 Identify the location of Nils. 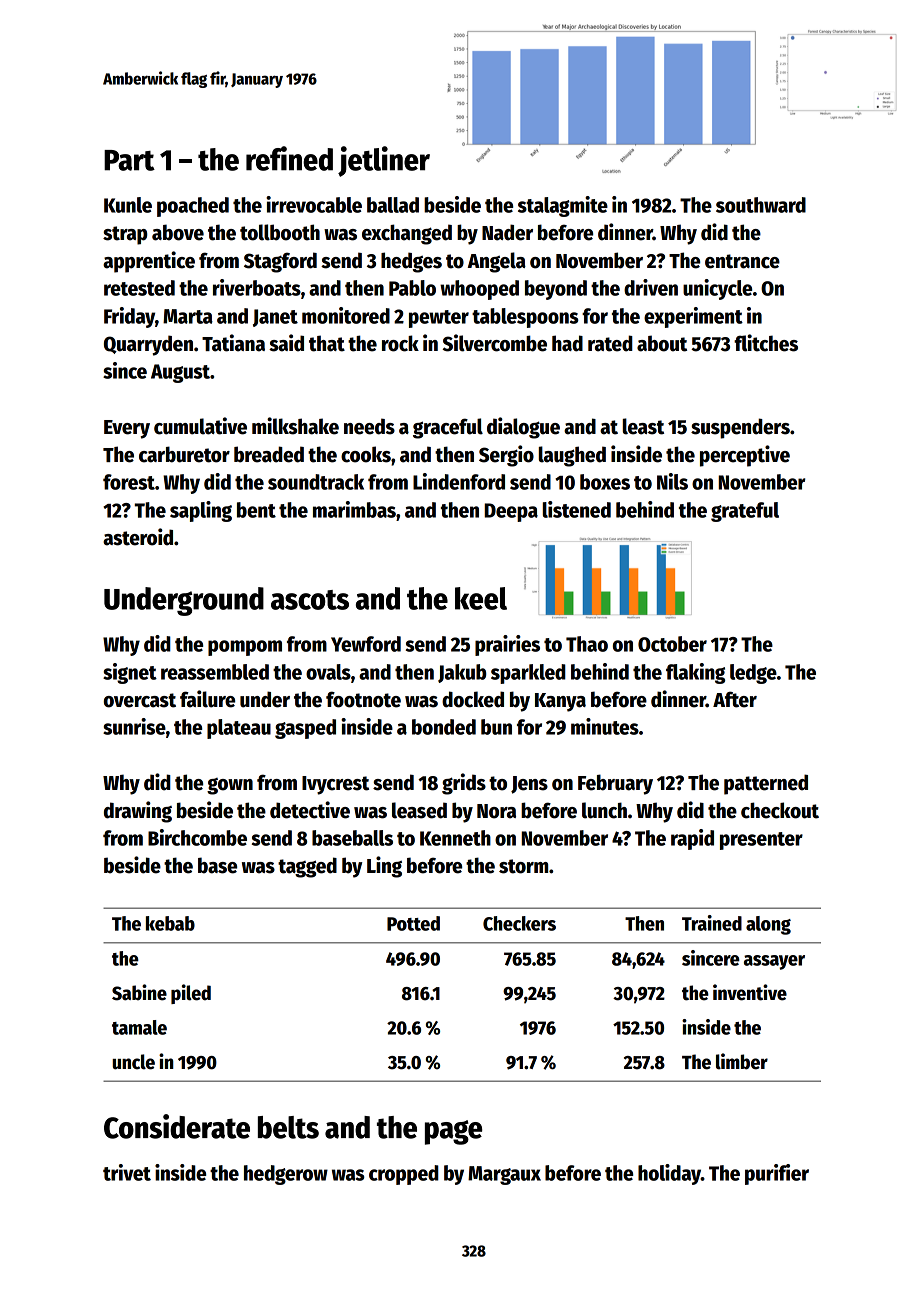
(672, 481).
